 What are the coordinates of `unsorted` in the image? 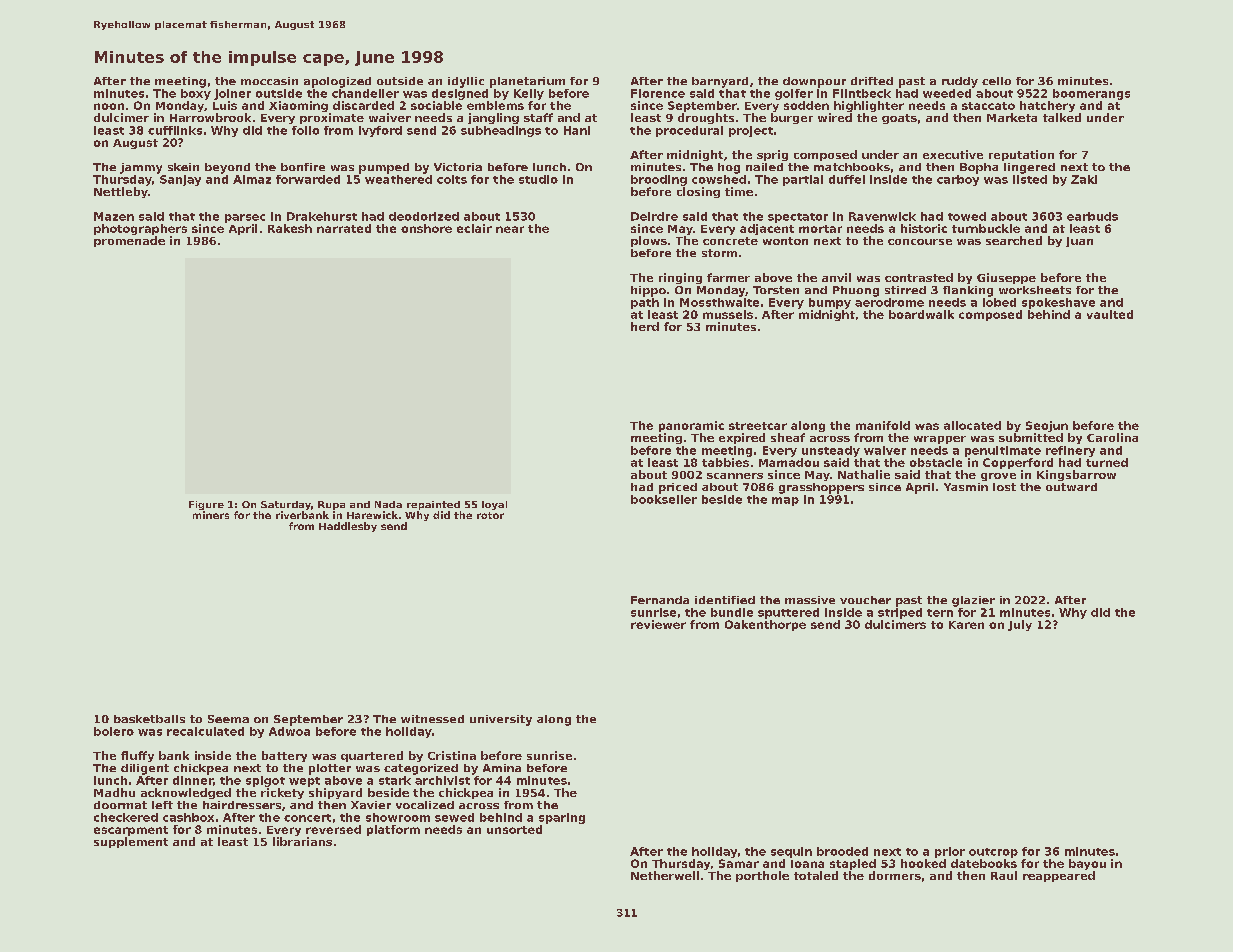 It's located at (514, 829).
